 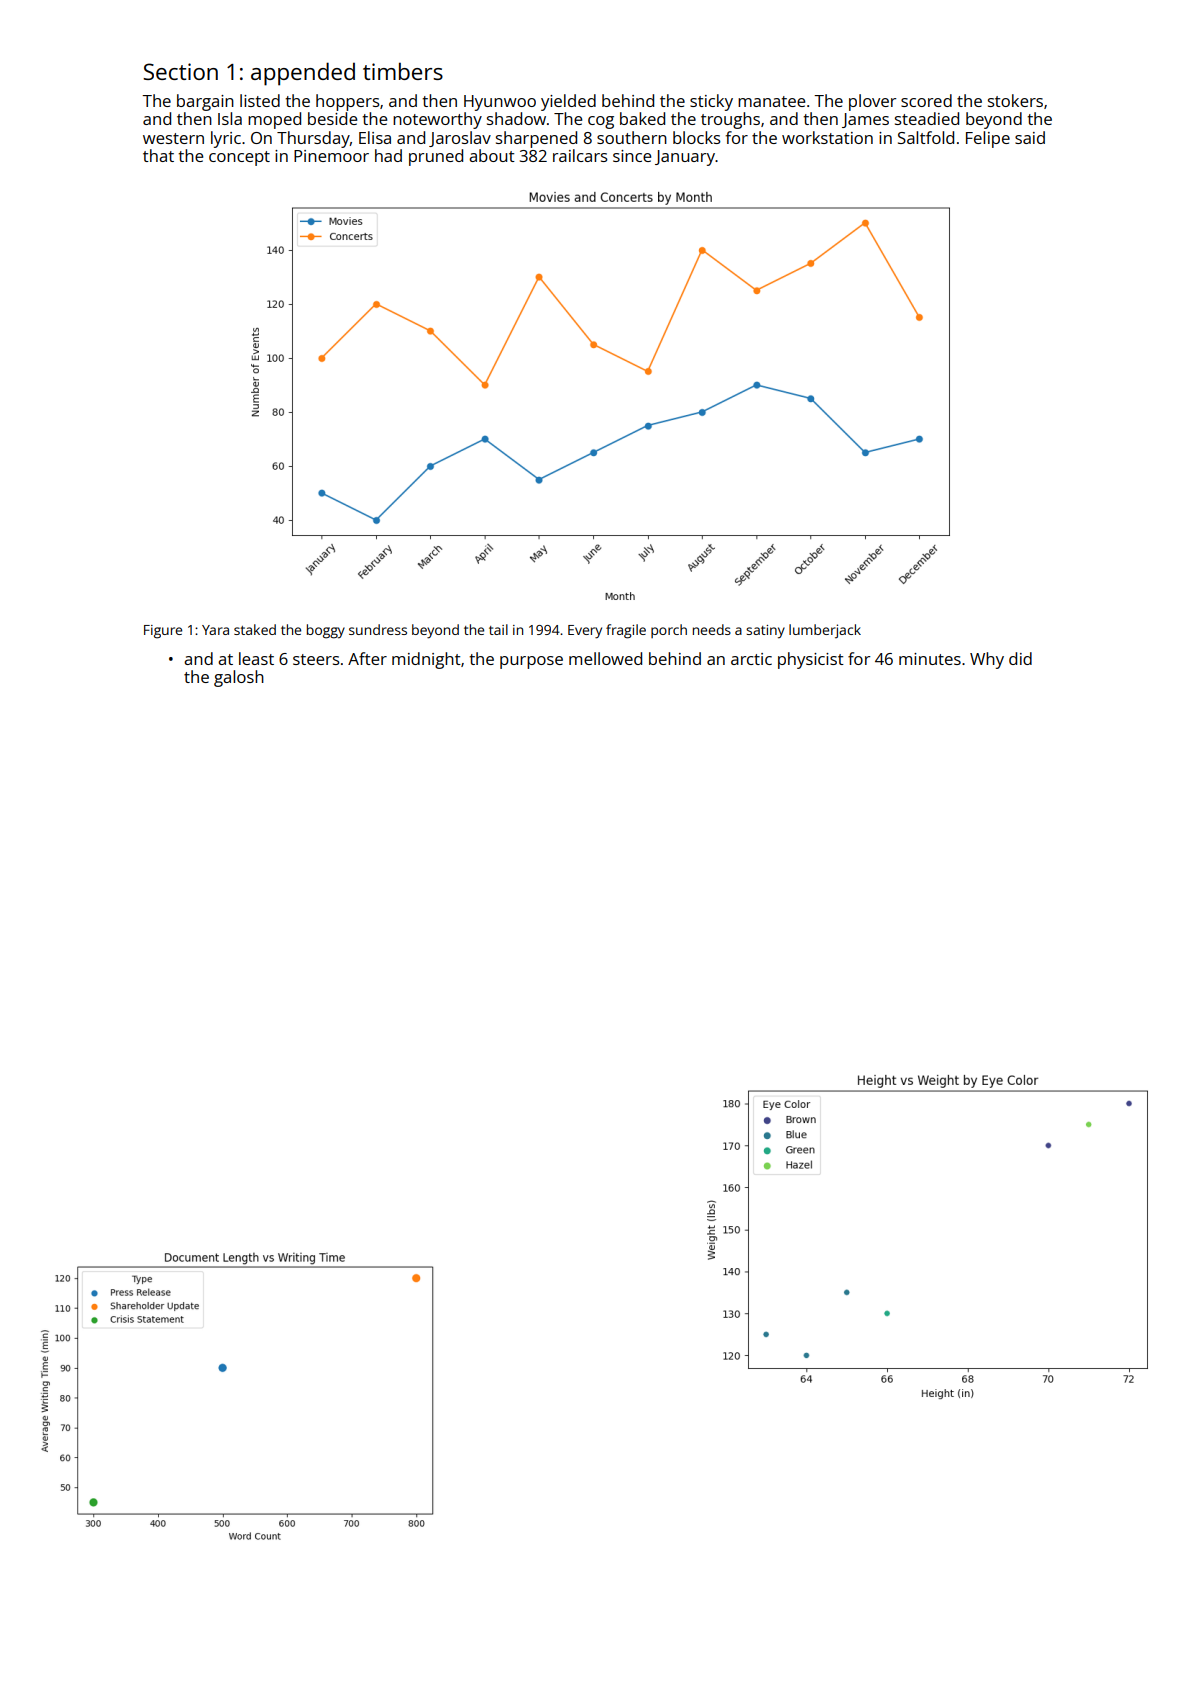 I want to click on Every, so click(x=585, y=632).
